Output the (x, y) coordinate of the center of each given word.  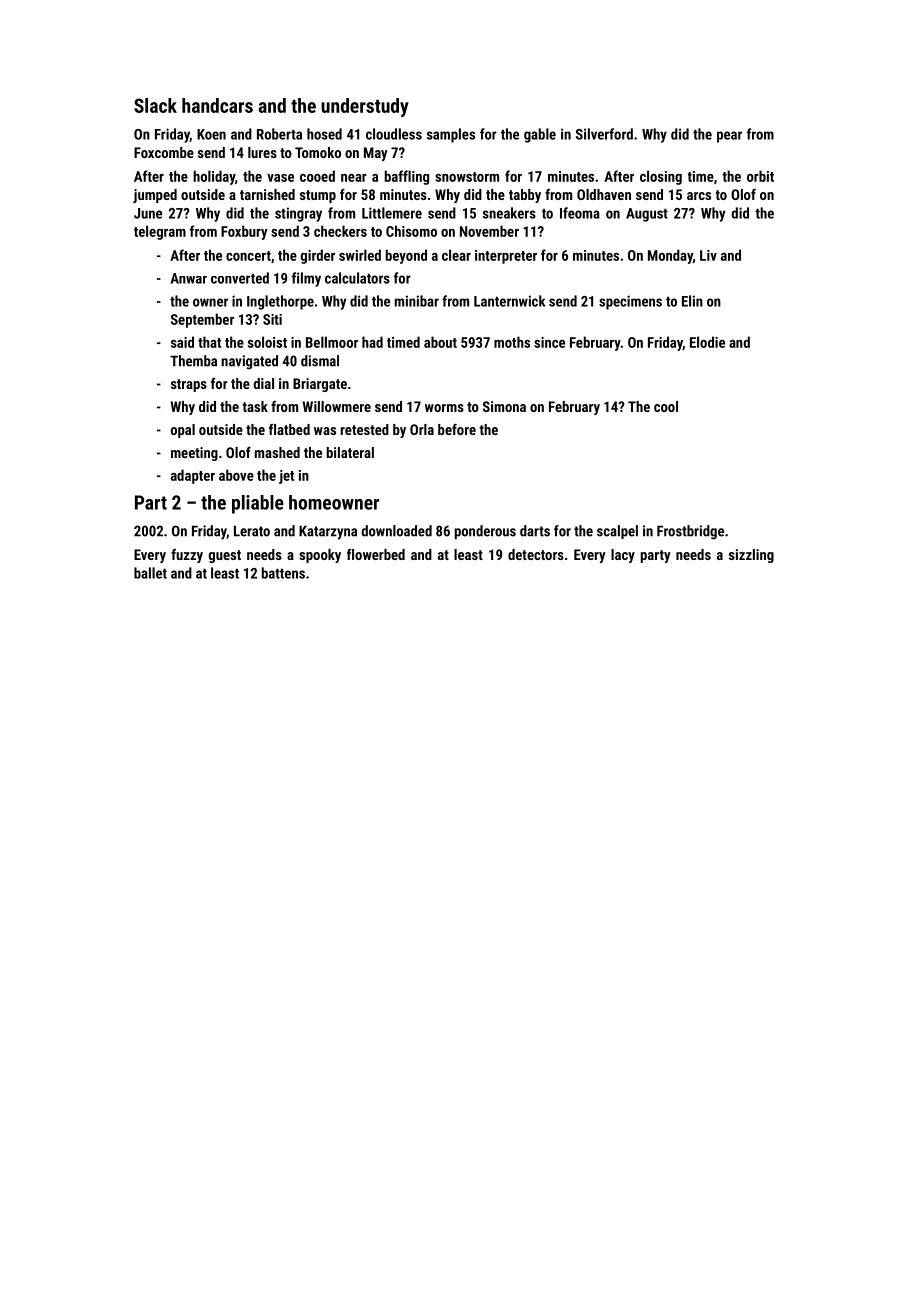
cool (666, 406)
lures (262, 152)
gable (540, 135)
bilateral (350, 452)
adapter (193, 476)
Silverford (604, 134)
